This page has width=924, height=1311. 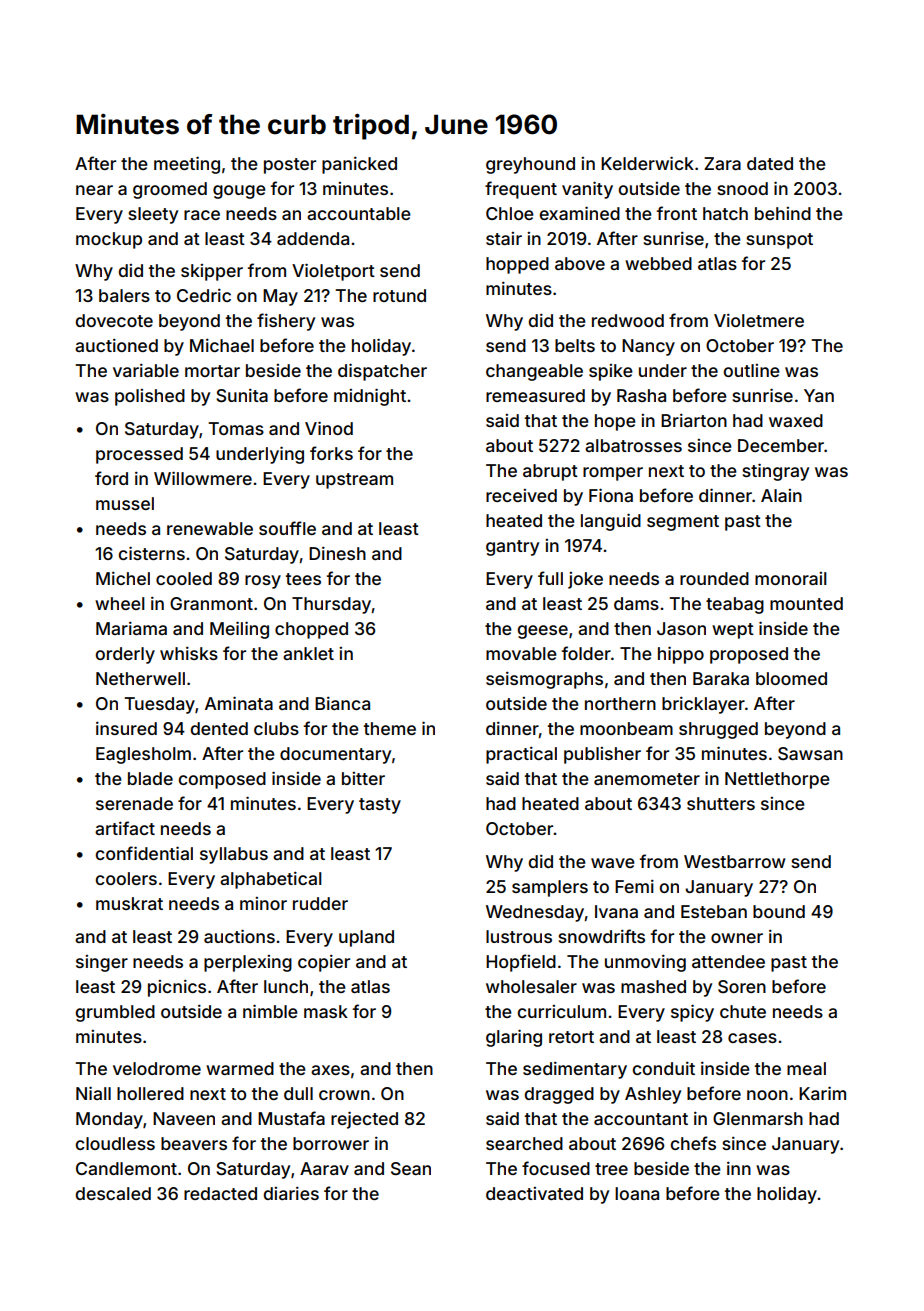 What do you see at coordinates (240, 1068) in the page?
I see `warmed` at bounding box center [240, 1068].
